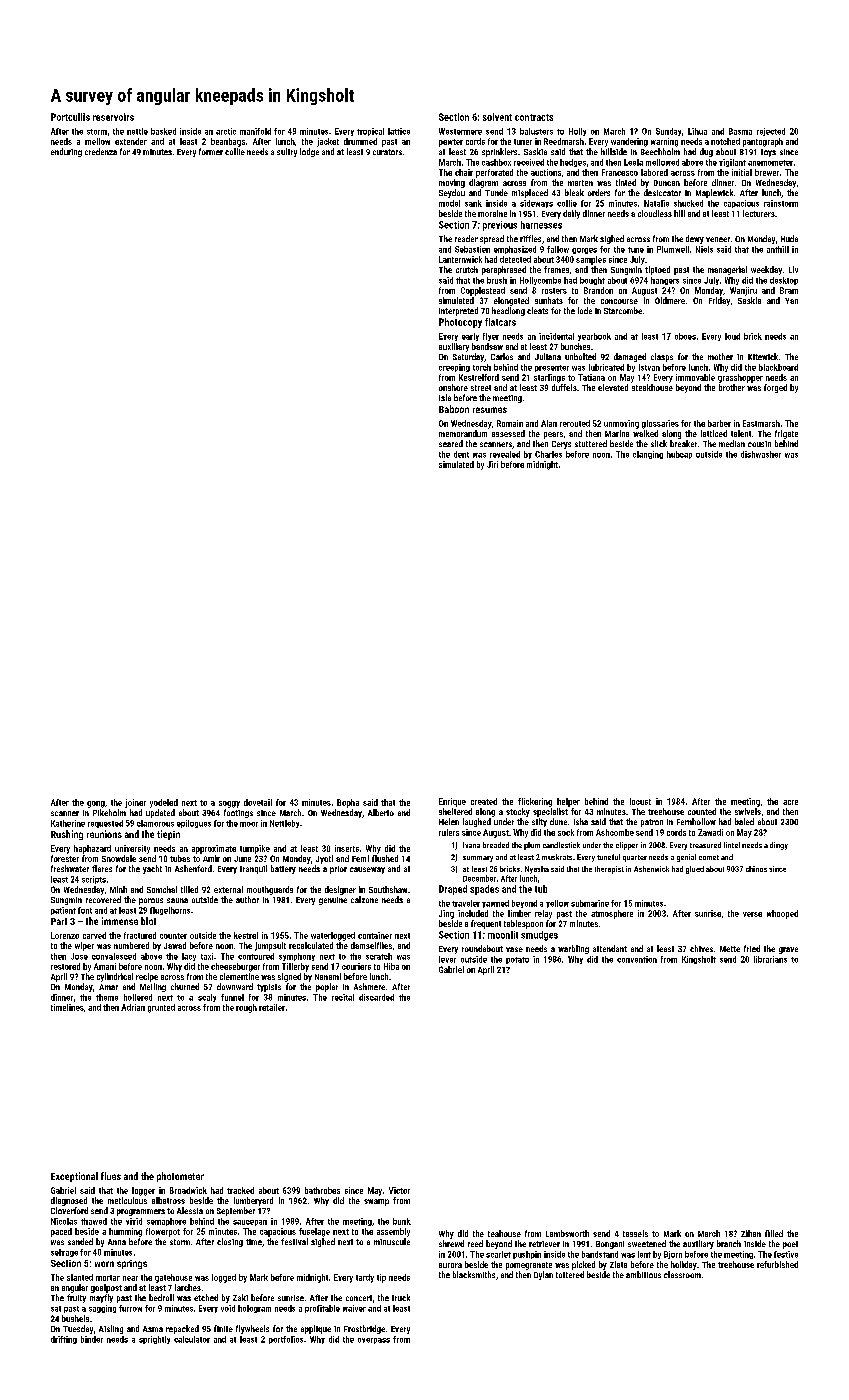  What do you see at coordinates (189, 889) in the screenshot?
I see `tilled` at bounding box center [189, 889].
